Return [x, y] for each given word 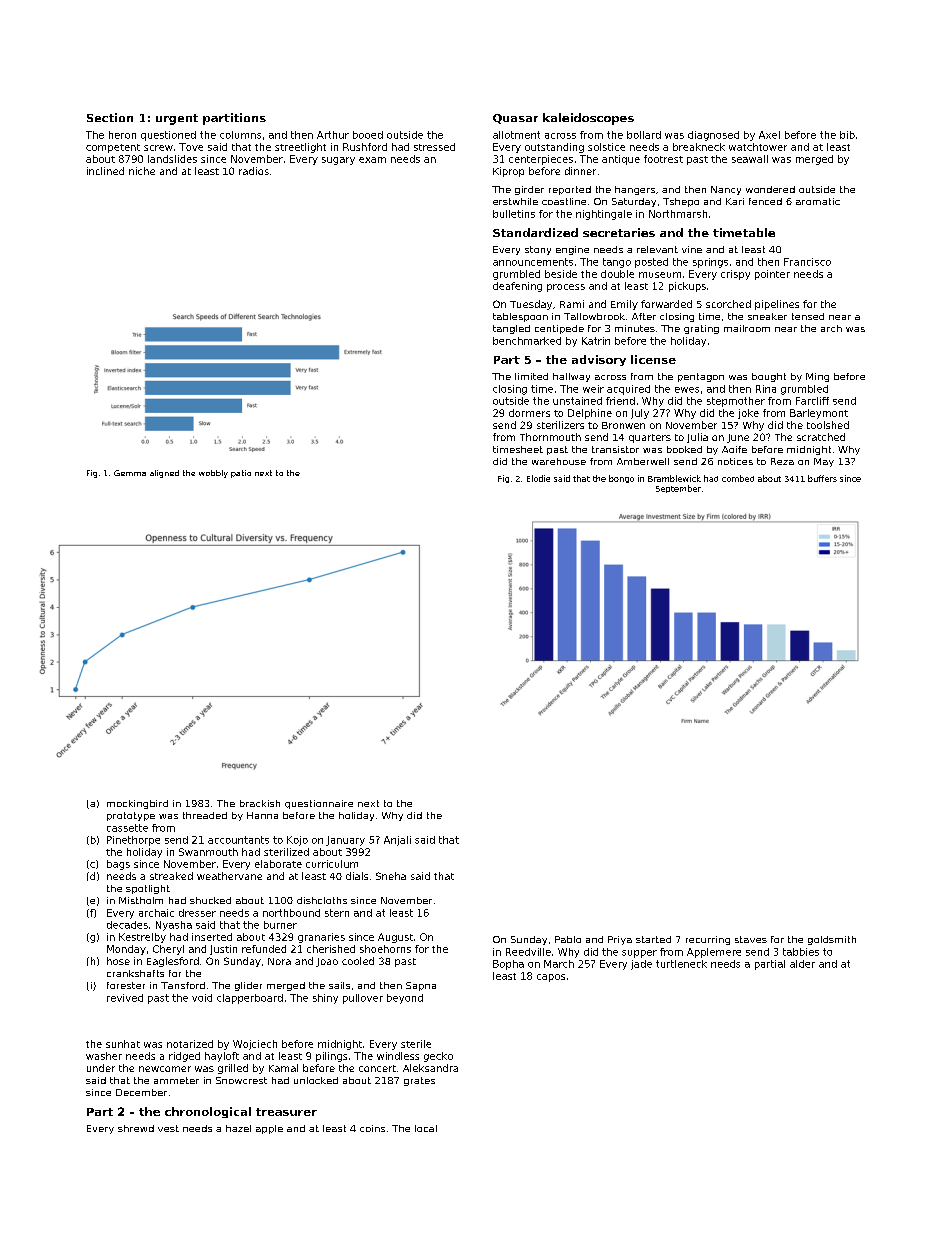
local [426, 1128]
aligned [164, 474]
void [202, 998]
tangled [511, 329]
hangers [635, 190]
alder [802, 964]
